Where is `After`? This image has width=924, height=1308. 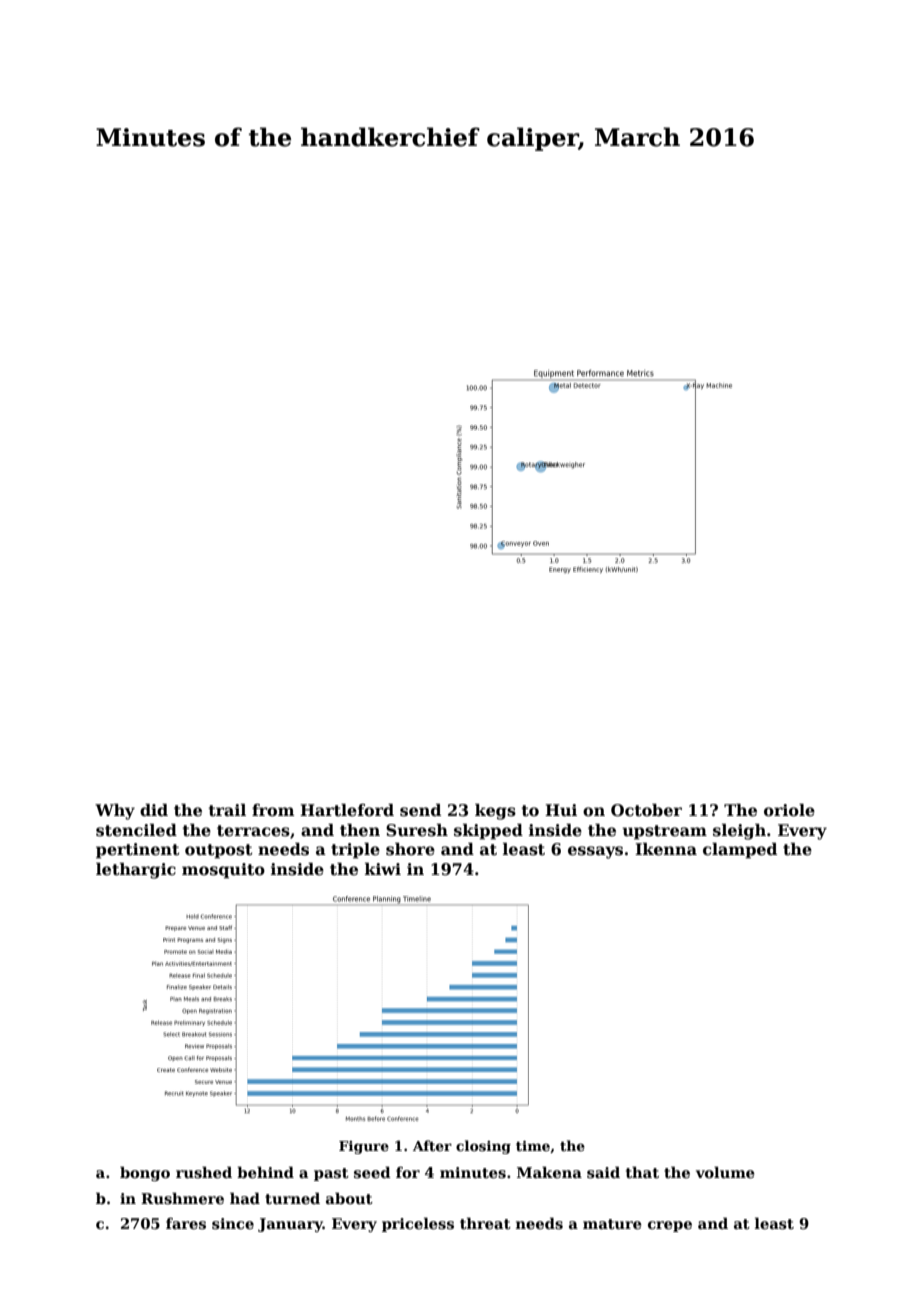
After is located at coordinates (432, 1145).
